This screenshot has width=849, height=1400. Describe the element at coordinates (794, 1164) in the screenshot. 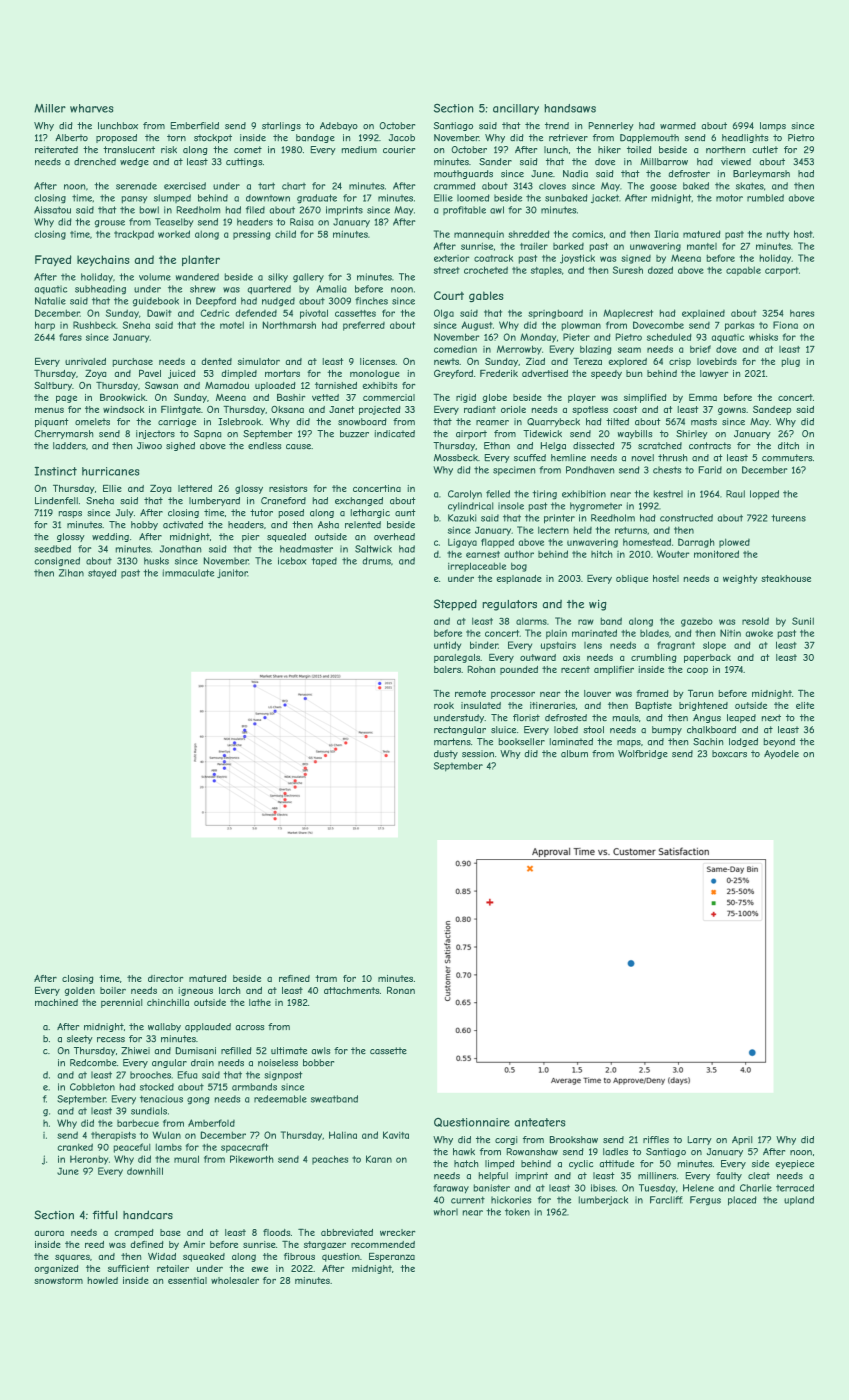

I see `eyepiece` at that location.
